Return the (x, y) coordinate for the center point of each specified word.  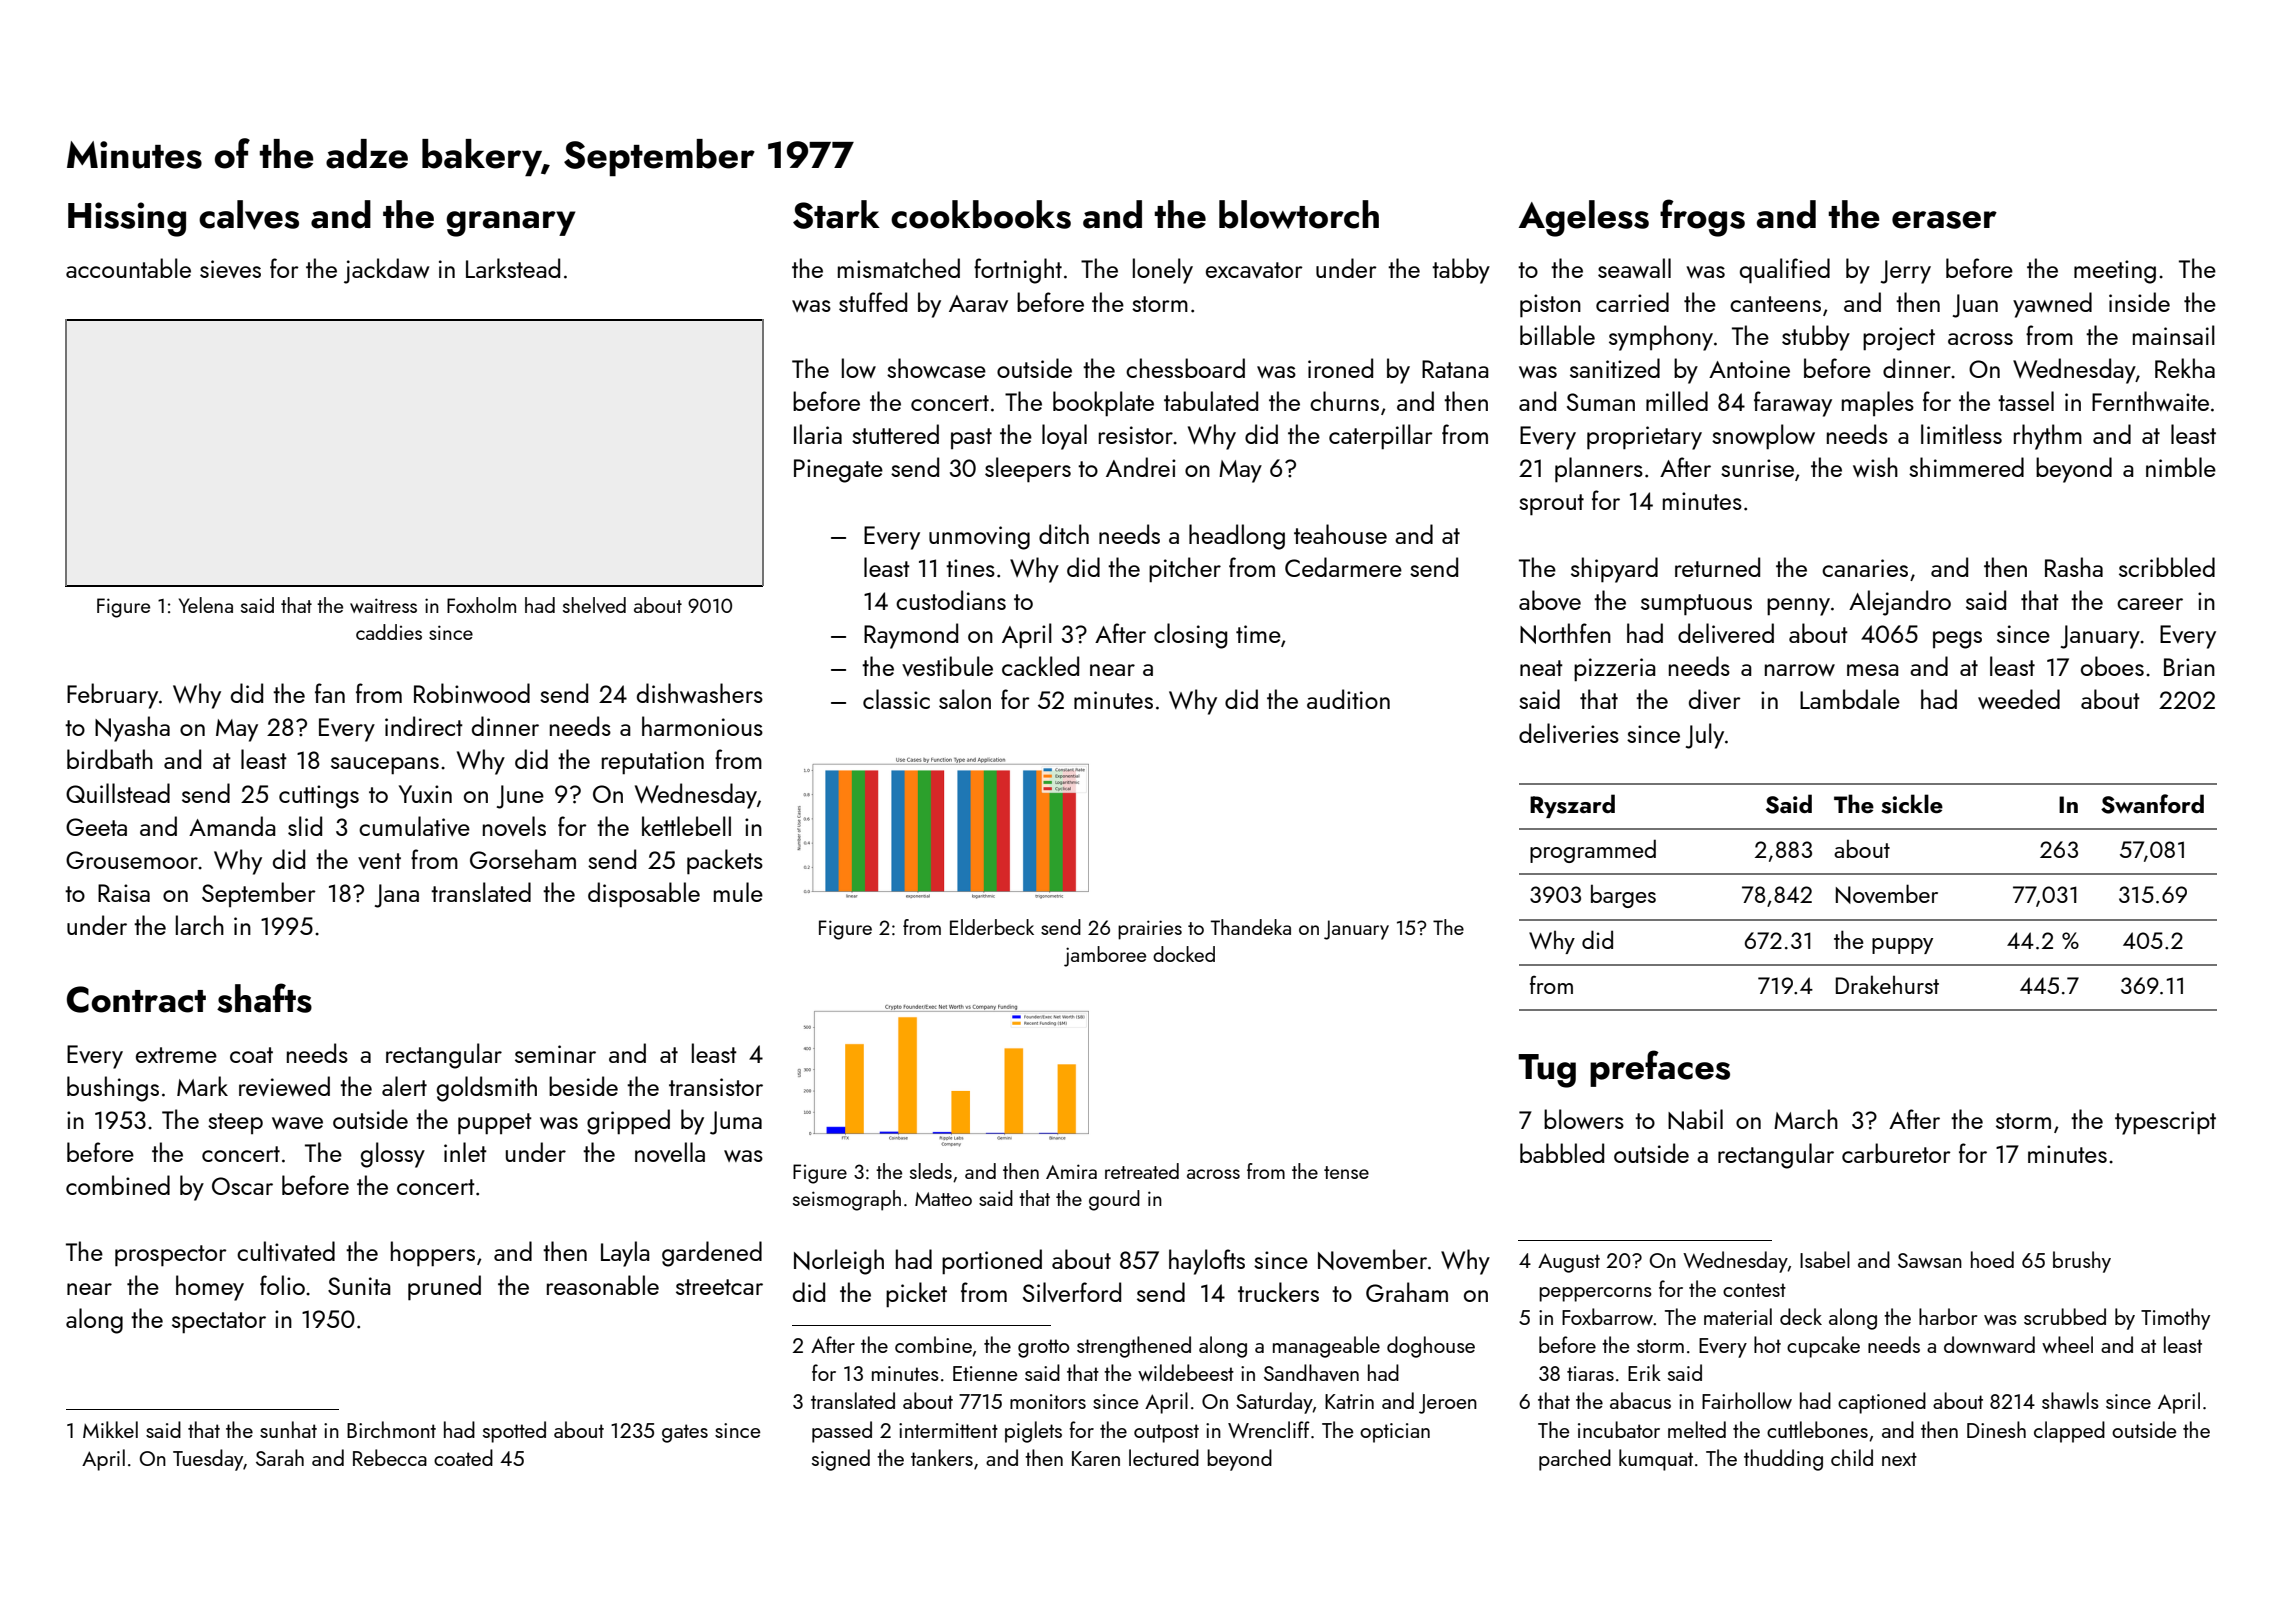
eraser (1944, 220)
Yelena (206, 605)
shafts (264, 998)
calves (249, 215)
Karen (1096, 1458)
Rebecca (390, 1457)
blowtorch (1299, 214)
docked (1184, 954)
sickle (1912, 804)
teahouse (1340, 534)
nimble (2181, 467)
